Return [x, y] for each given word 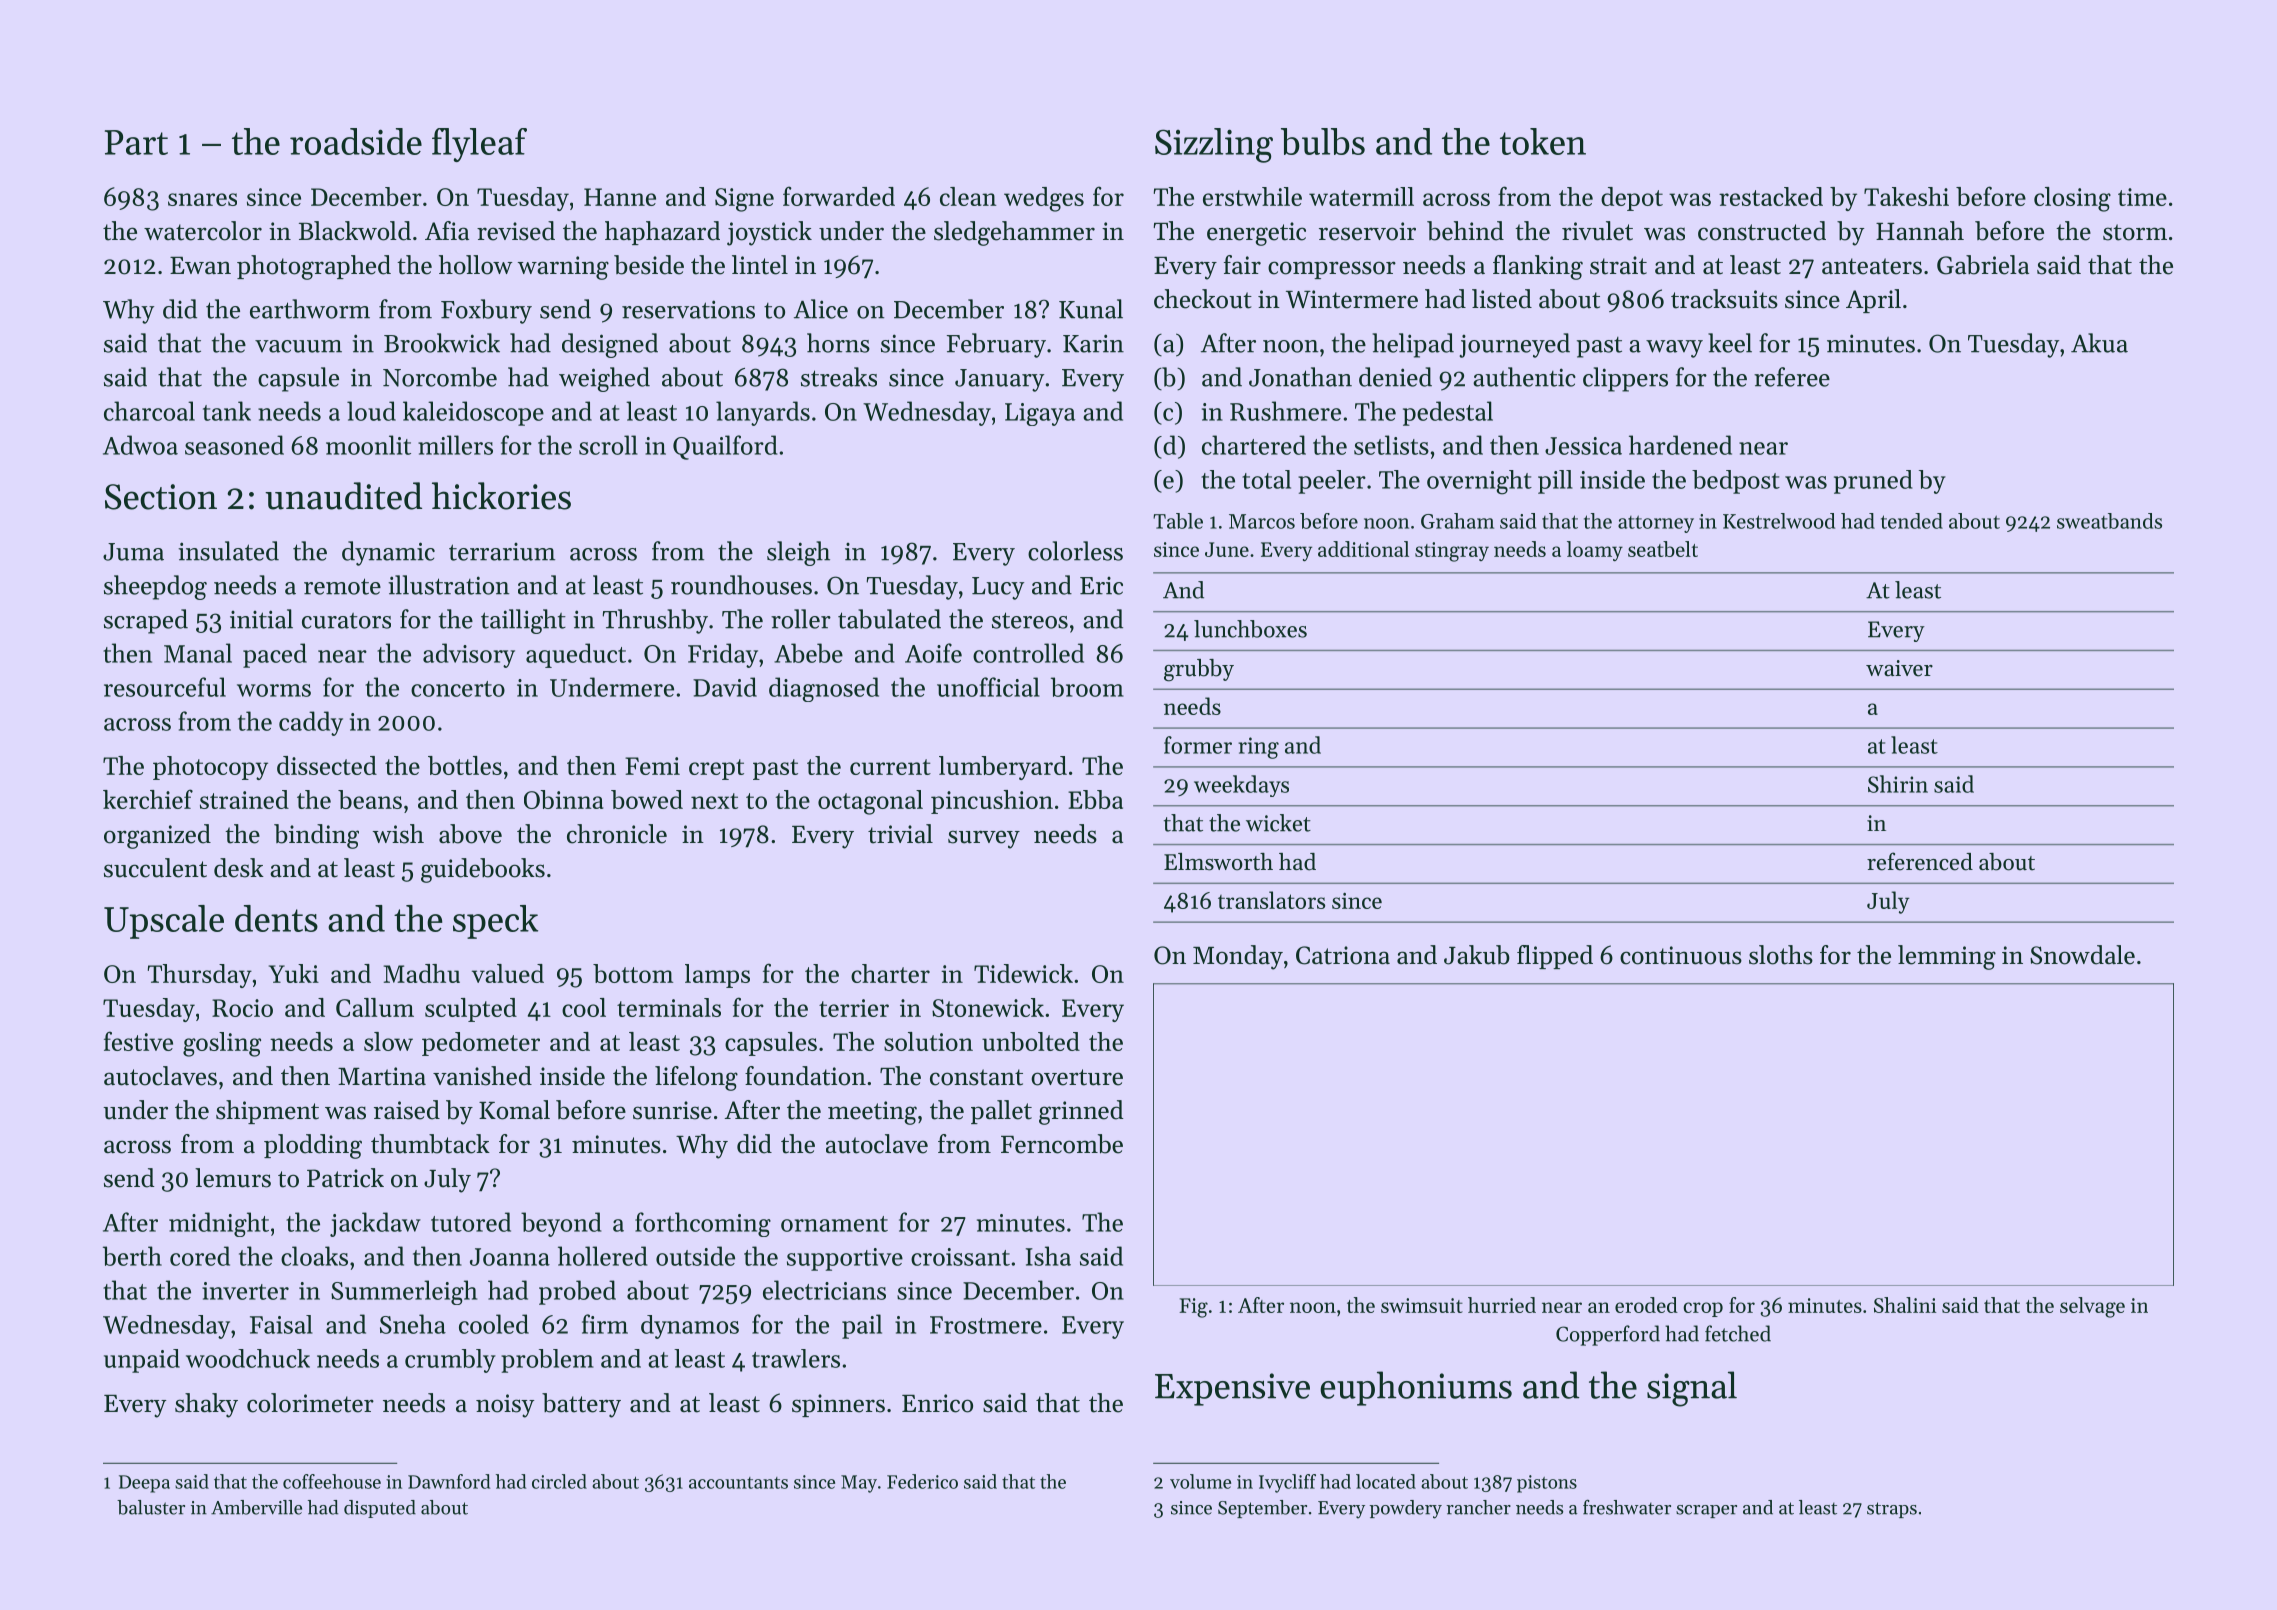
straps [1892, 1510]
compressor [1332, 270]
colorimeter [310, 1403]
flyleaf [479, 145]
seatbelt [1663, 549]
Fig [1193, 1308]
